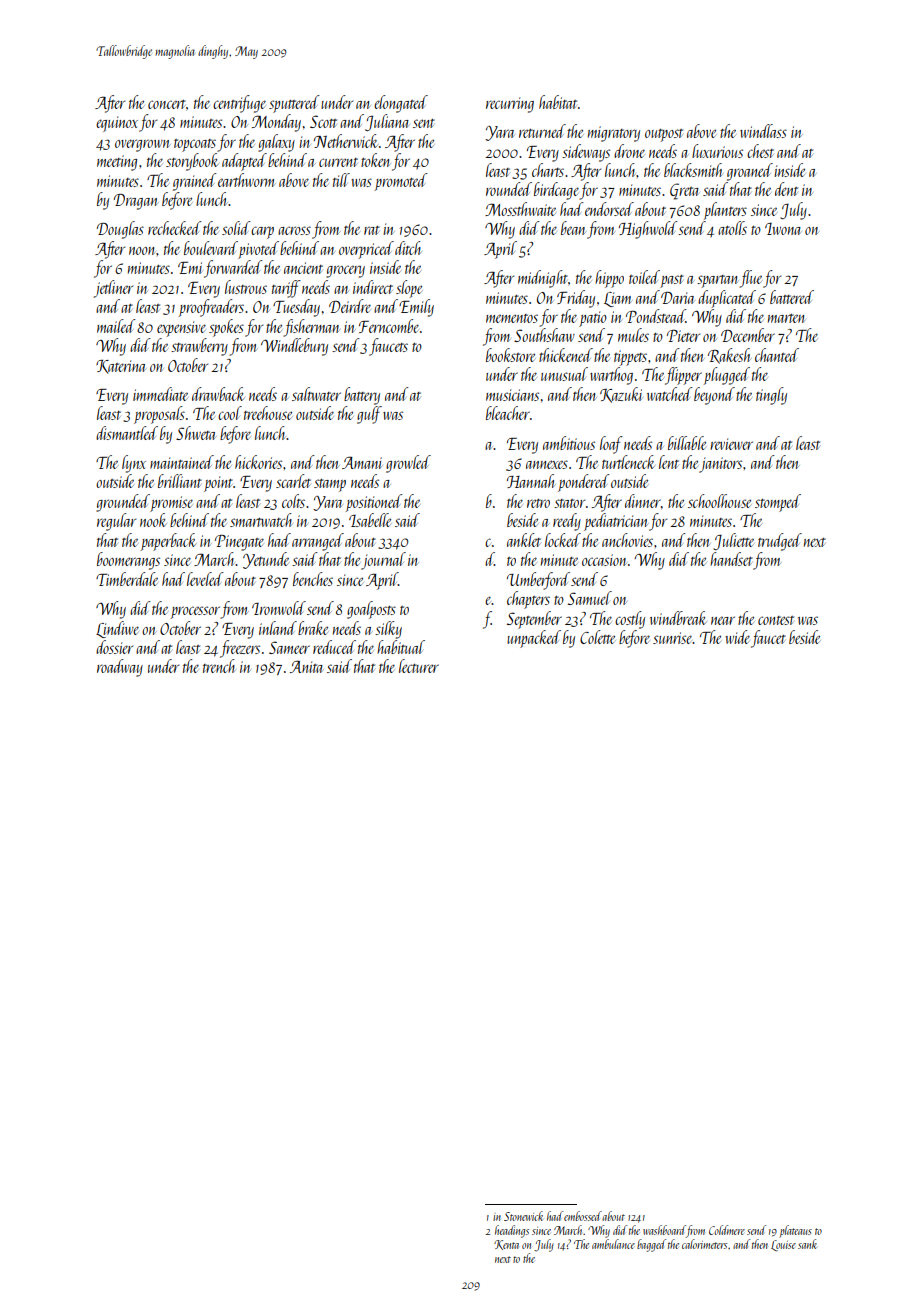  I want to click on windlass, so click(763, 131).
